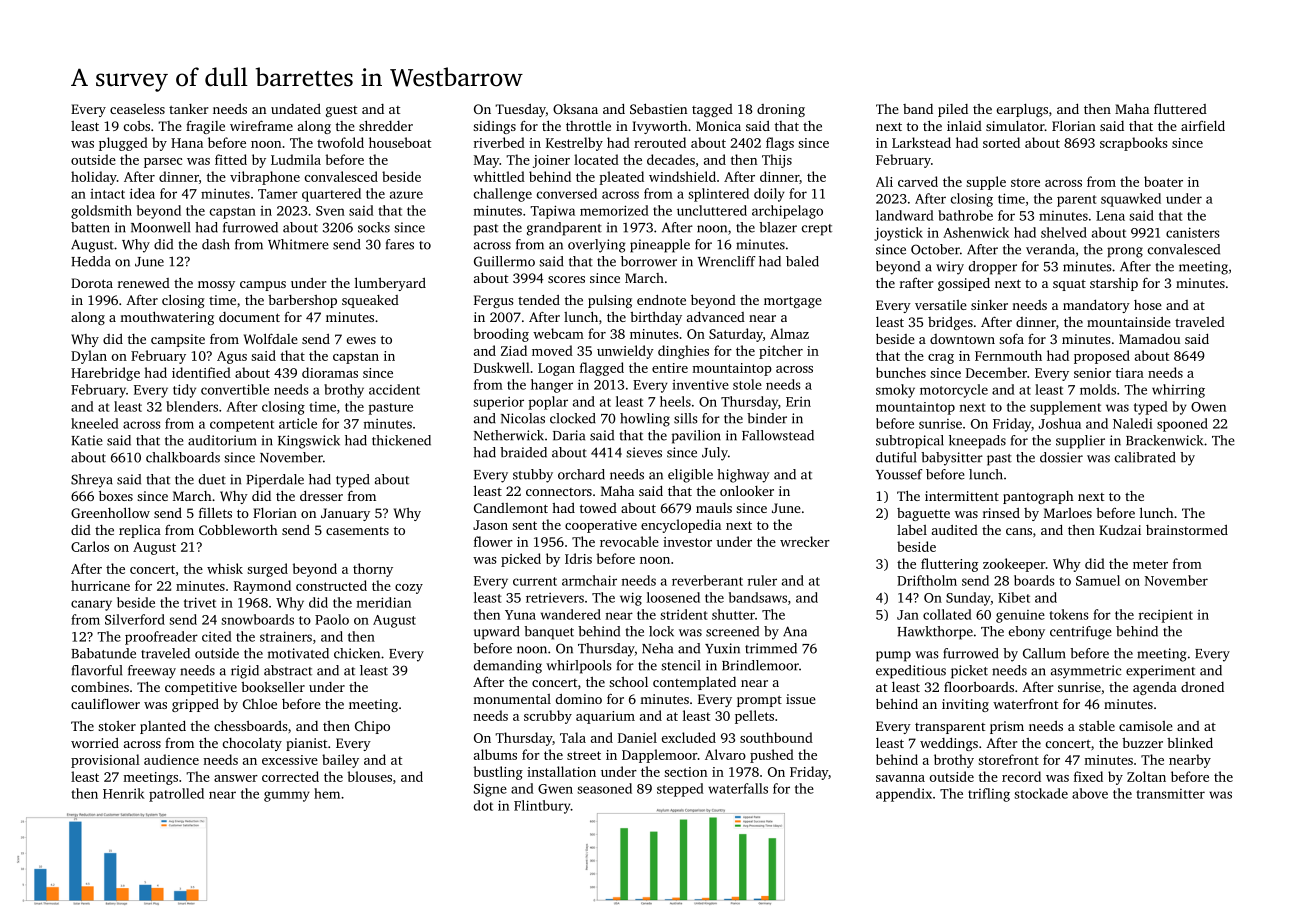 The width and height of the page is (1308, 924). Describe the element at coordinates (327, 793) in the page. I see `hem` at that location.
